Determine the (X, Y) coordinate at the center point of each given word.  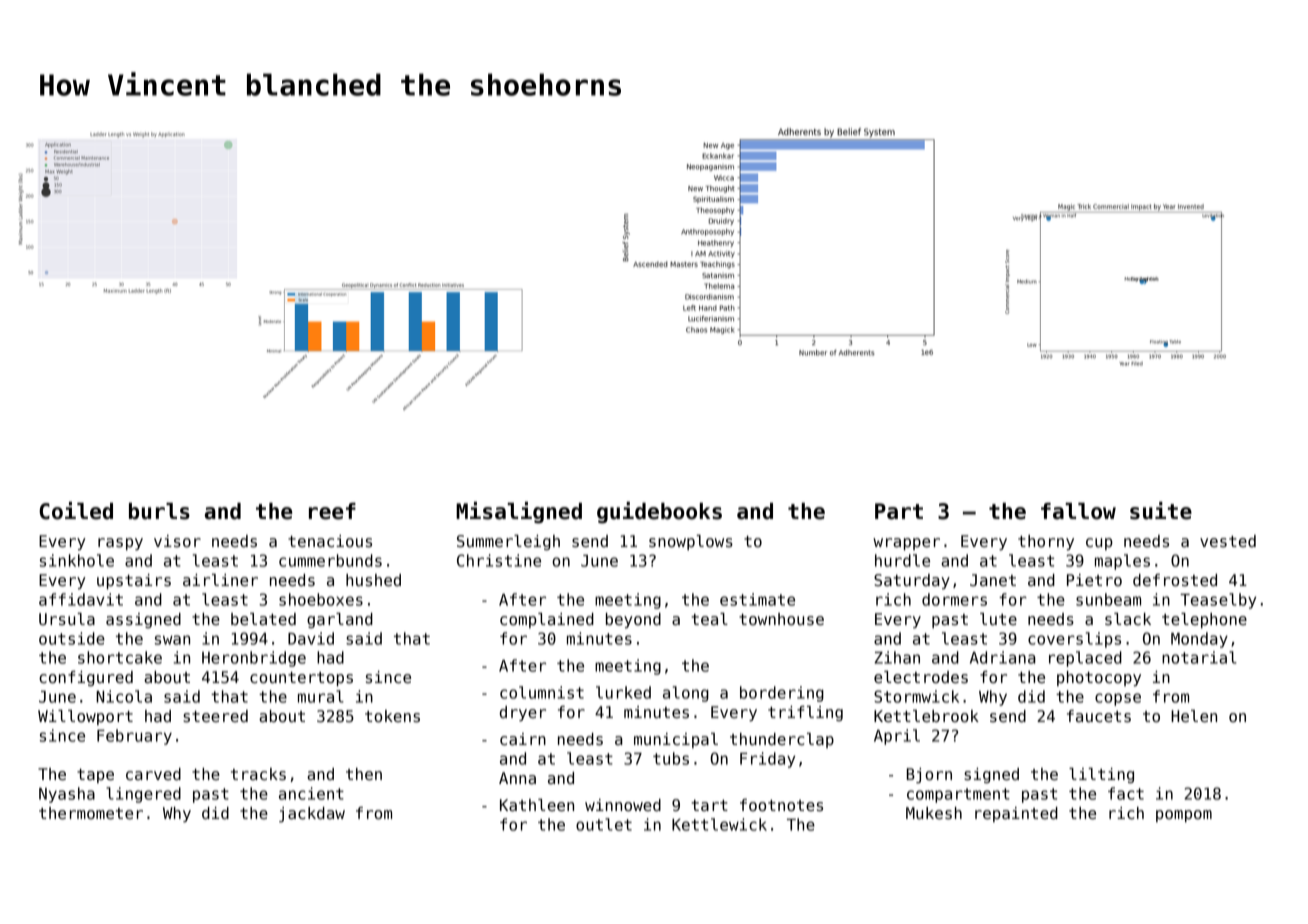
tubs (671, 758)
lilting (1101, 775)
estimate (757, 599)
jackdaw (312, 815)
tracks (258, 774)
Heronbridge (254, 659)
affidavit (81, 599)
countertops (301, 679)
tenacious (330, 541)
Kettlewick (719, 824)
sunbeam (1108, 599)
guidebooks (659, 513)
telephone (1204, 620)
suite (1161, 511)
